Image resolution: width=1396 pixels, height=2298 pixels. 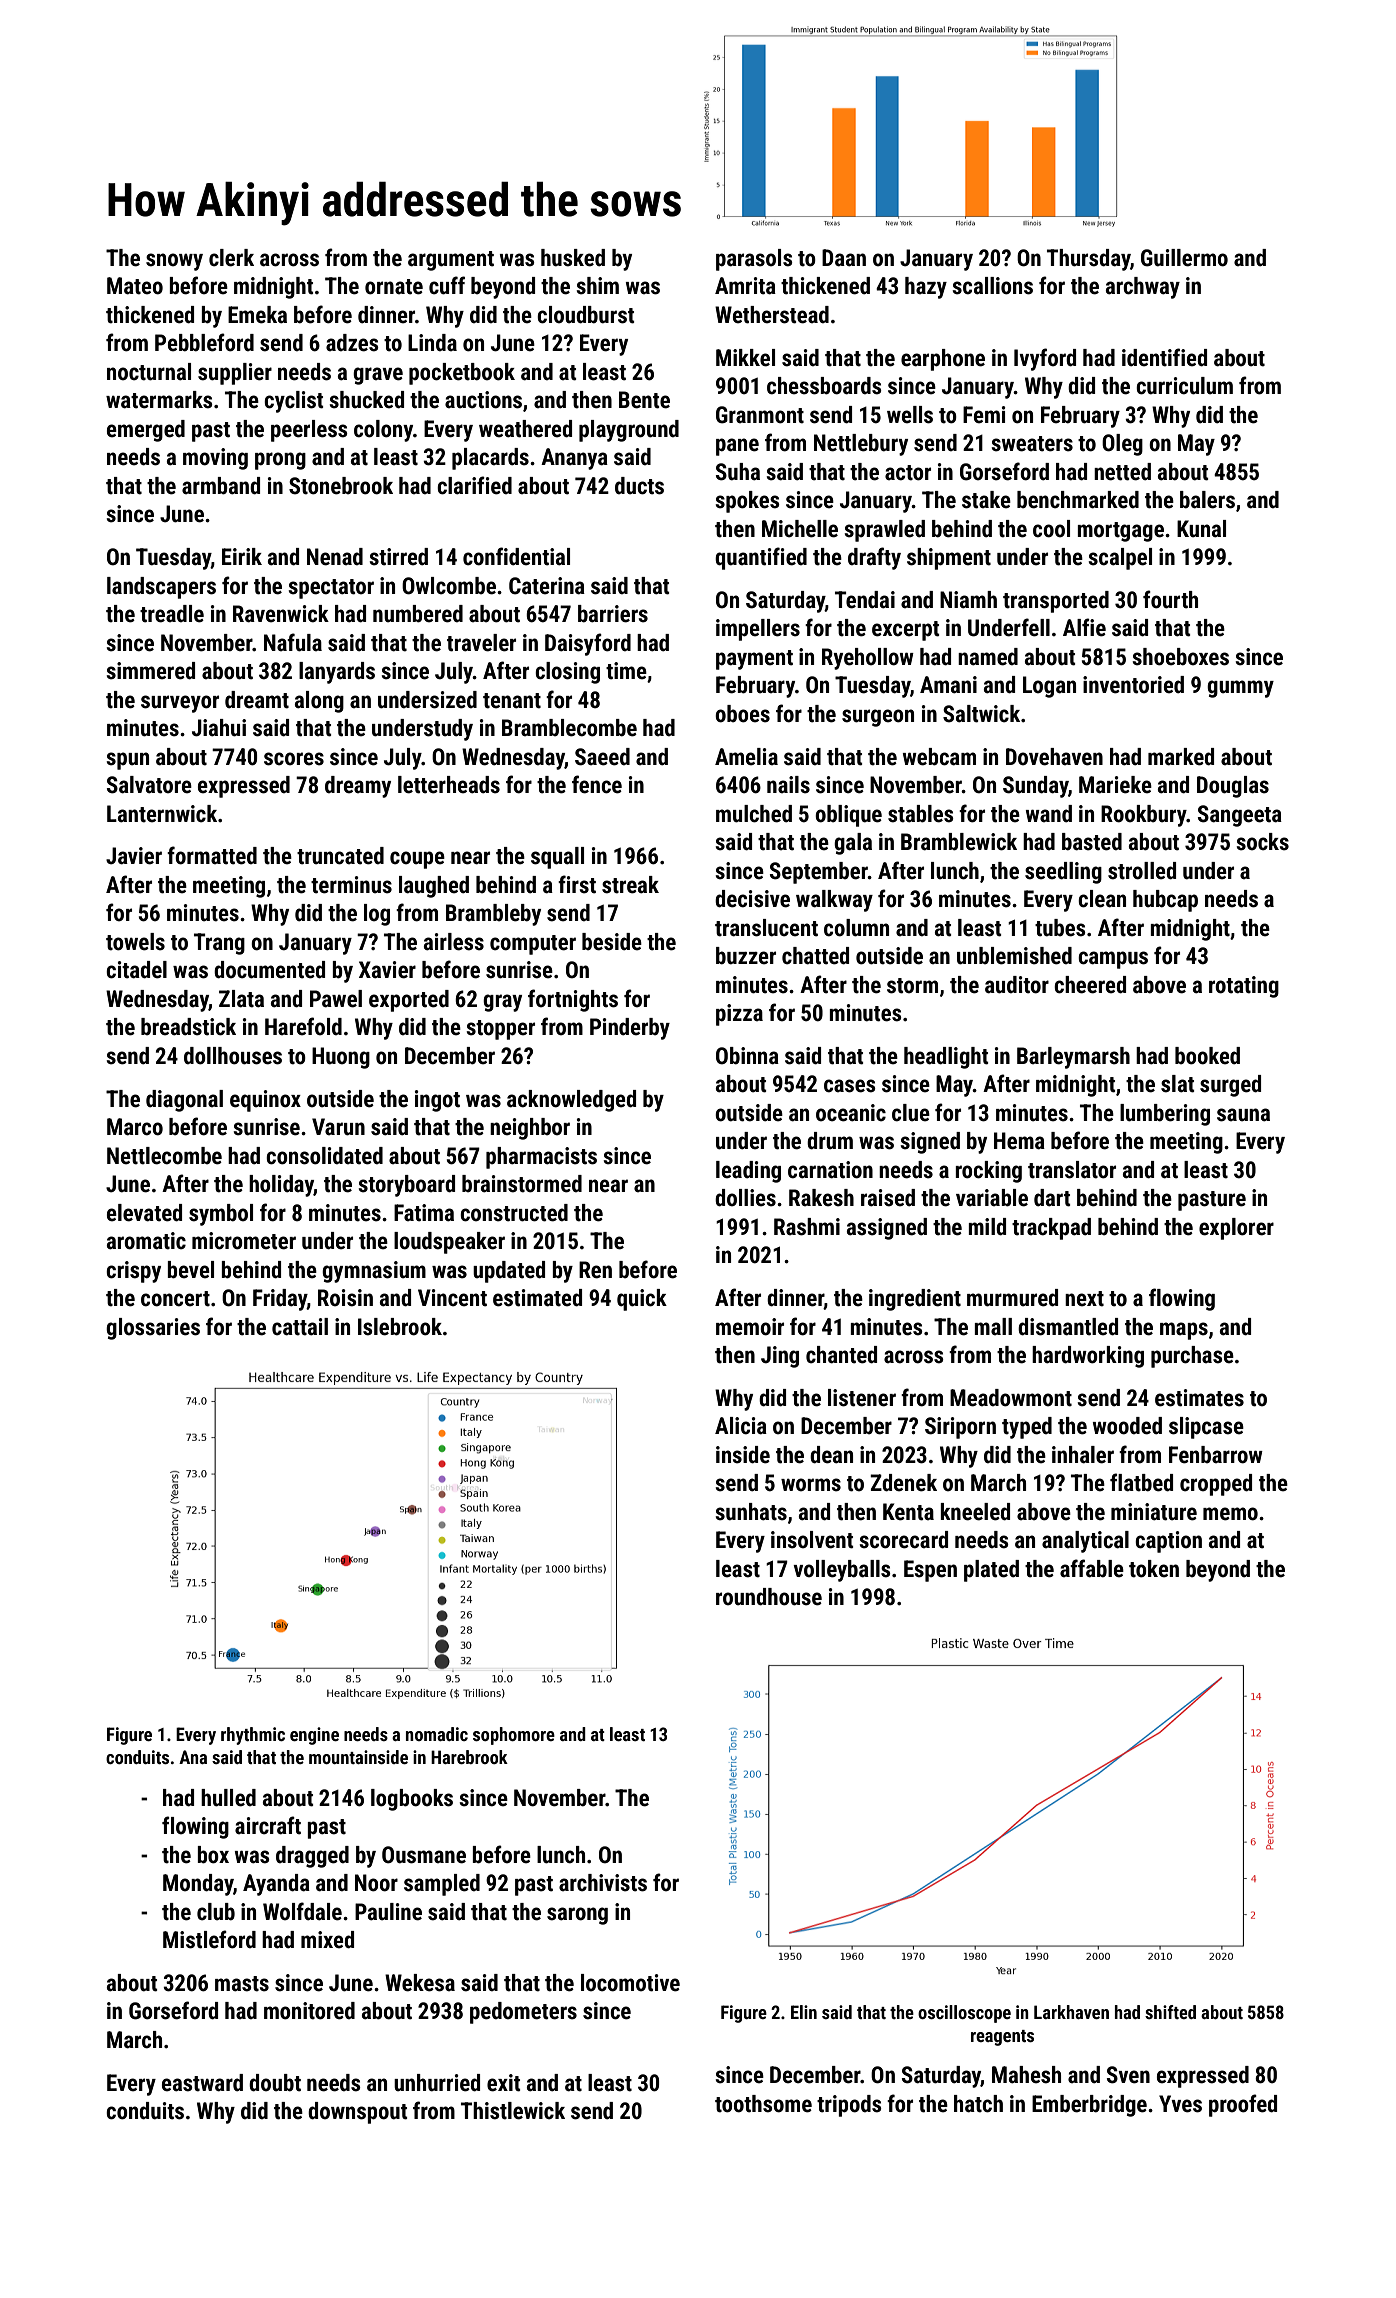 What do you see at coordinates (341, 1058) in the screenshot?
I see `Huong` at bounding box center [341, 1058].
